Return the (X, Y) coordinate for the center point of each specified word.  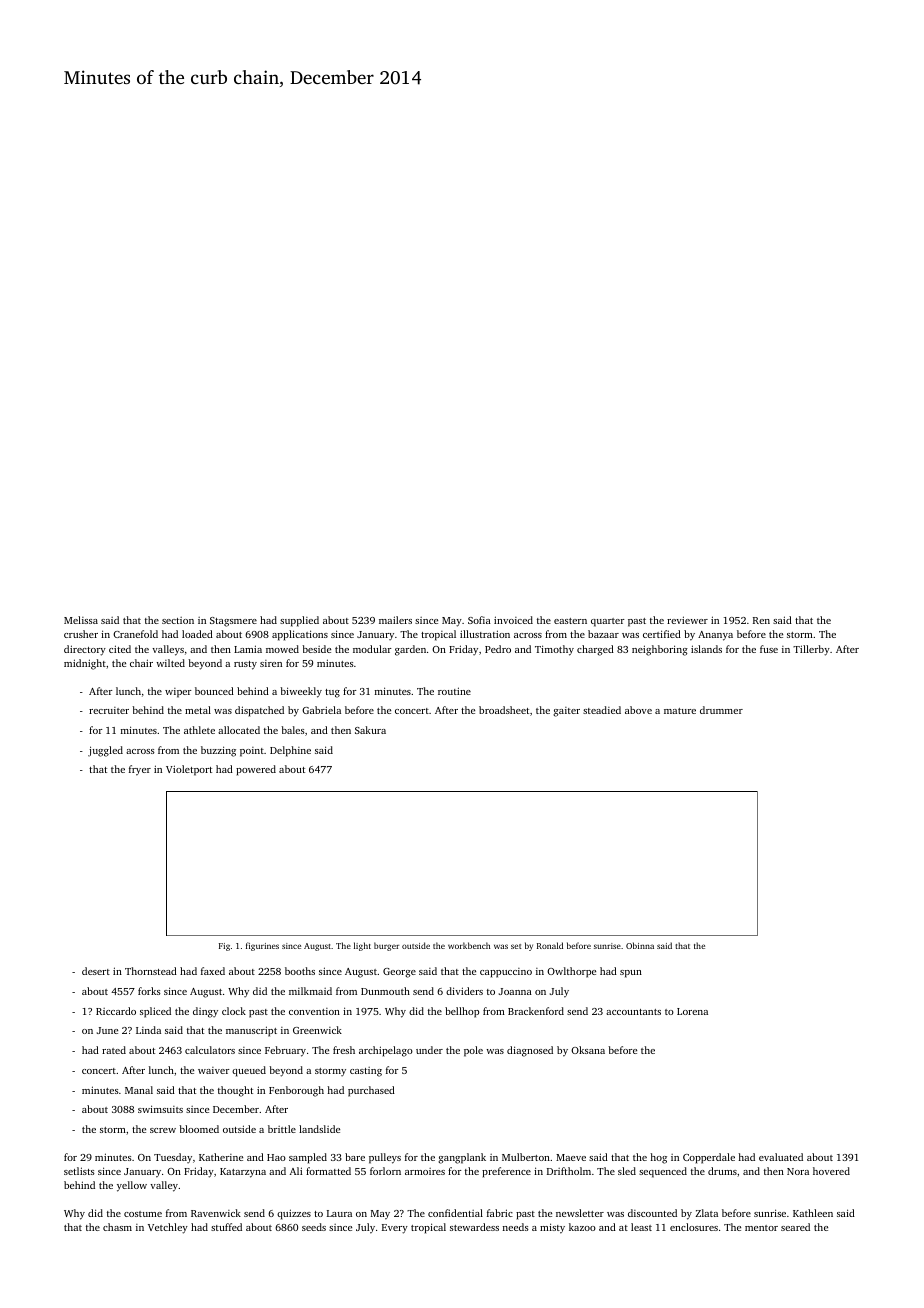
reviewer (687, 620)
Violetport (189, 770)
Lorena (692, 1011)
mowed (282, 649)
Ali (296, 1171)
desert (96, 971)
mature (680, 711)
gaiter (566, 712)
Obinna (640, 945)
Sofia (479, 620)
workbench (469, 945)
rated (114, 1050)
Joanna (515, 991)
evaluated (781, 1157)
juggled (105, 751)
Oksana (588, 1050)
